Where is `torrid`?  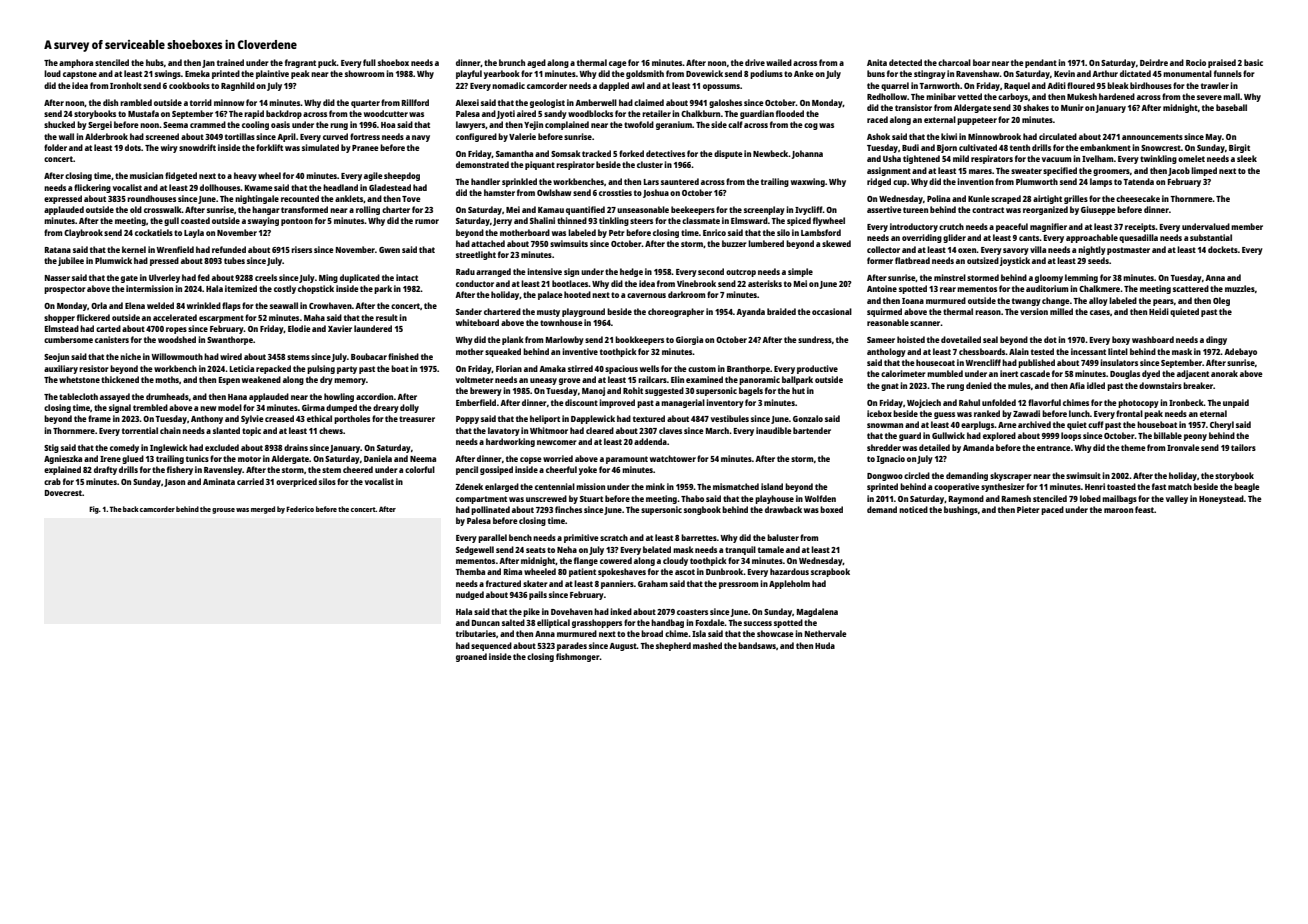 torrid is located at coordinates (201, 102).
